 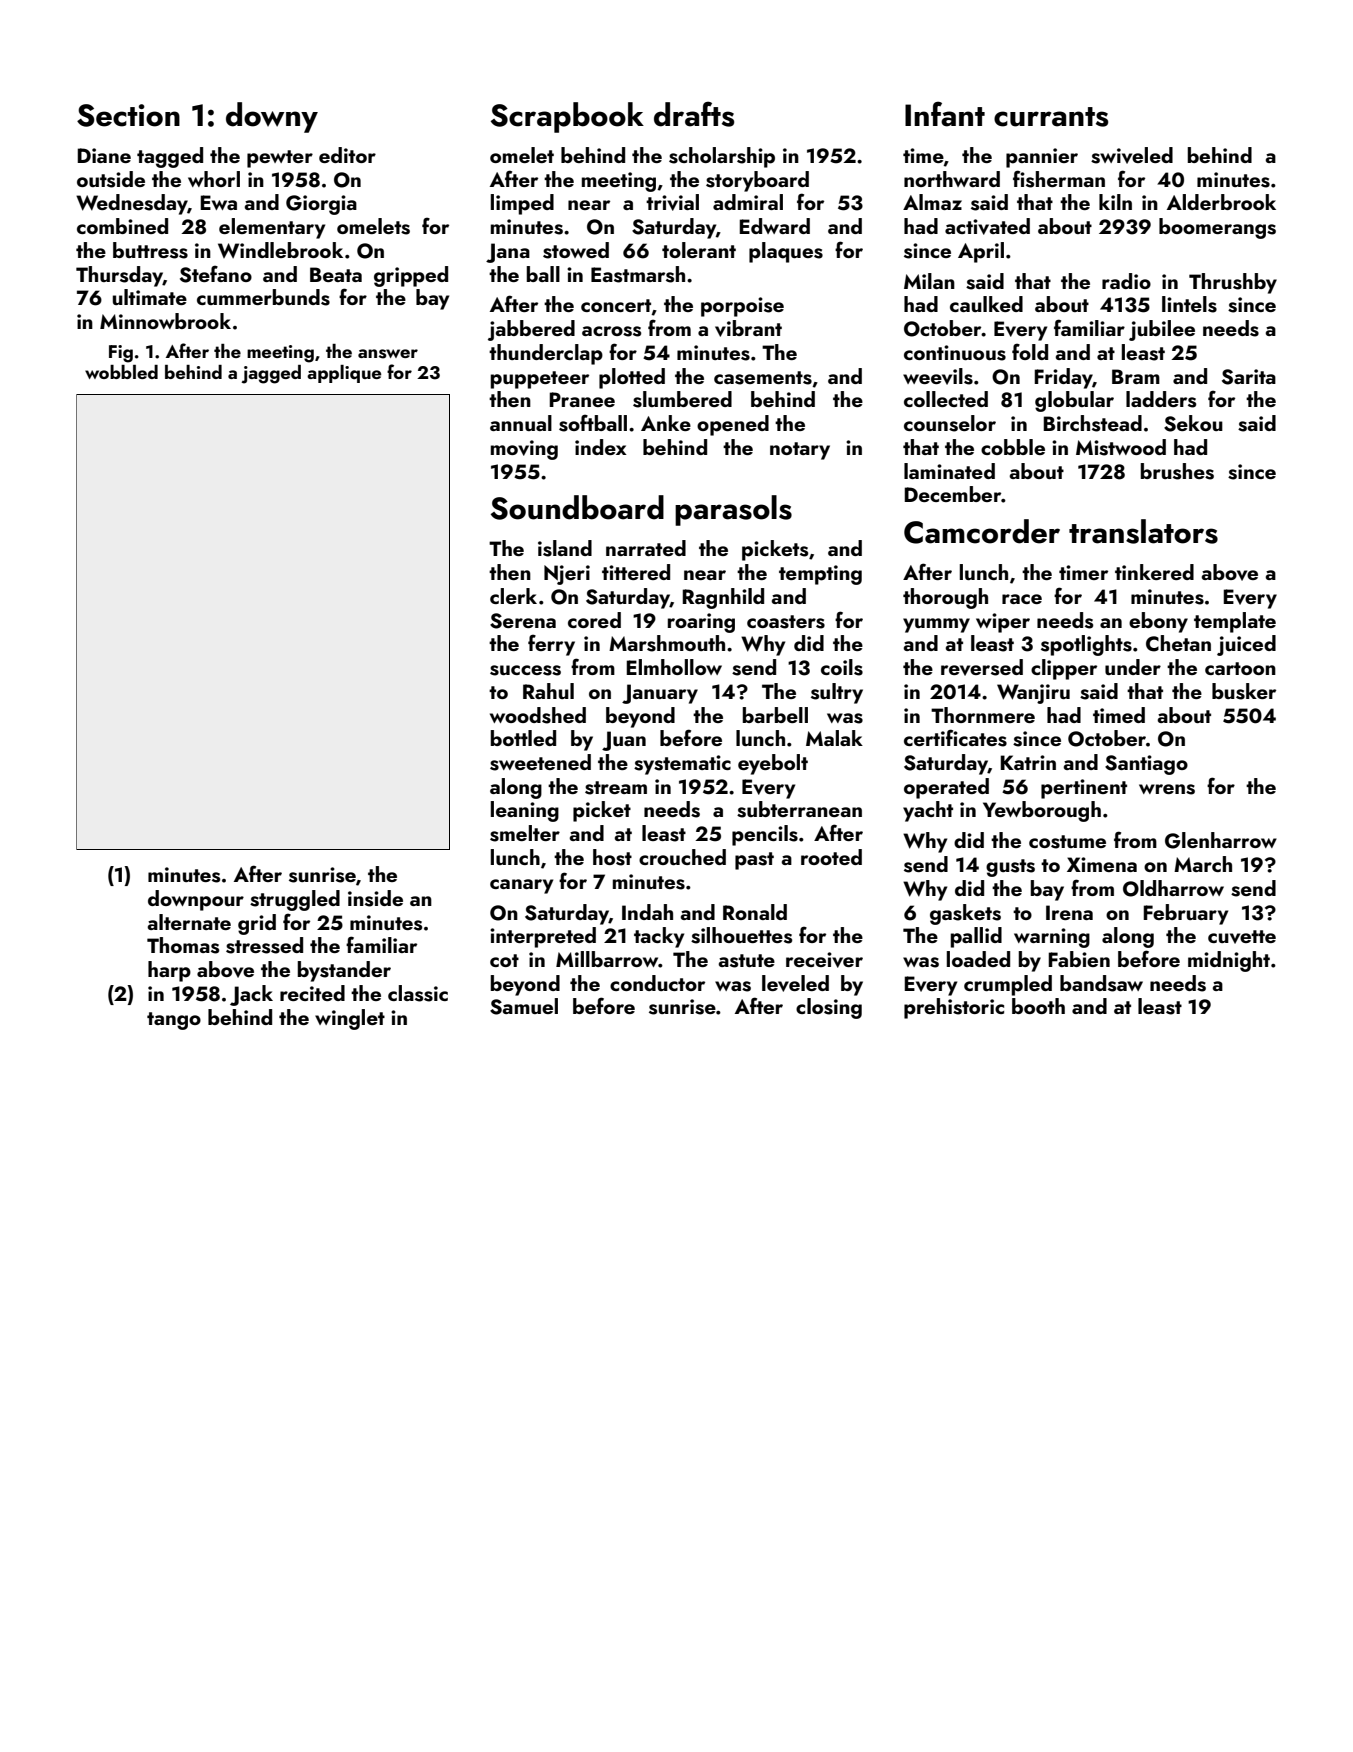 I want to click on Samuel, so click(x=524, y=1006).
